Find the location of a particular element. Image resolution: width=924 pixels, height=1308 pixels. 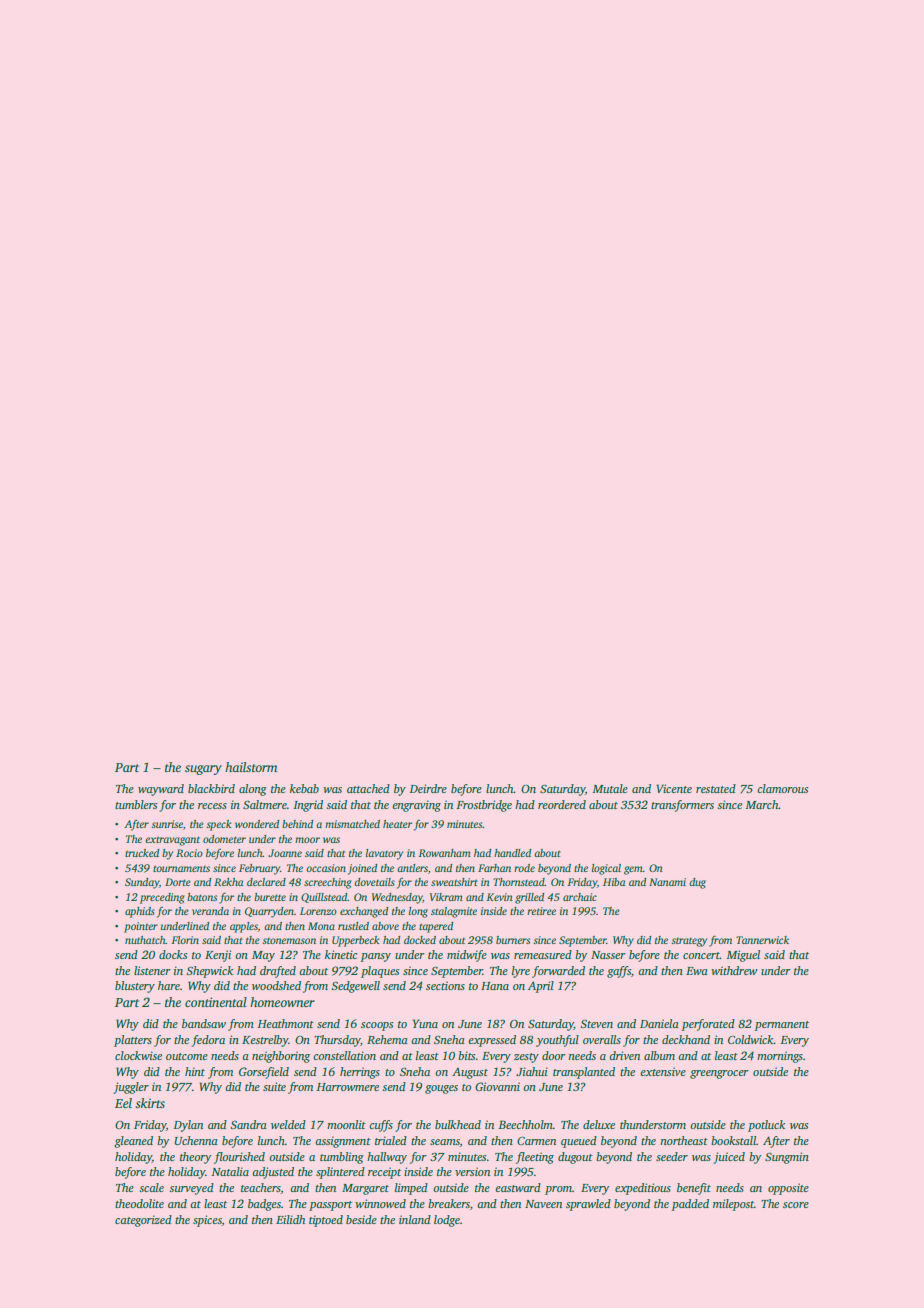

February is located at coordinates (259, 869).
